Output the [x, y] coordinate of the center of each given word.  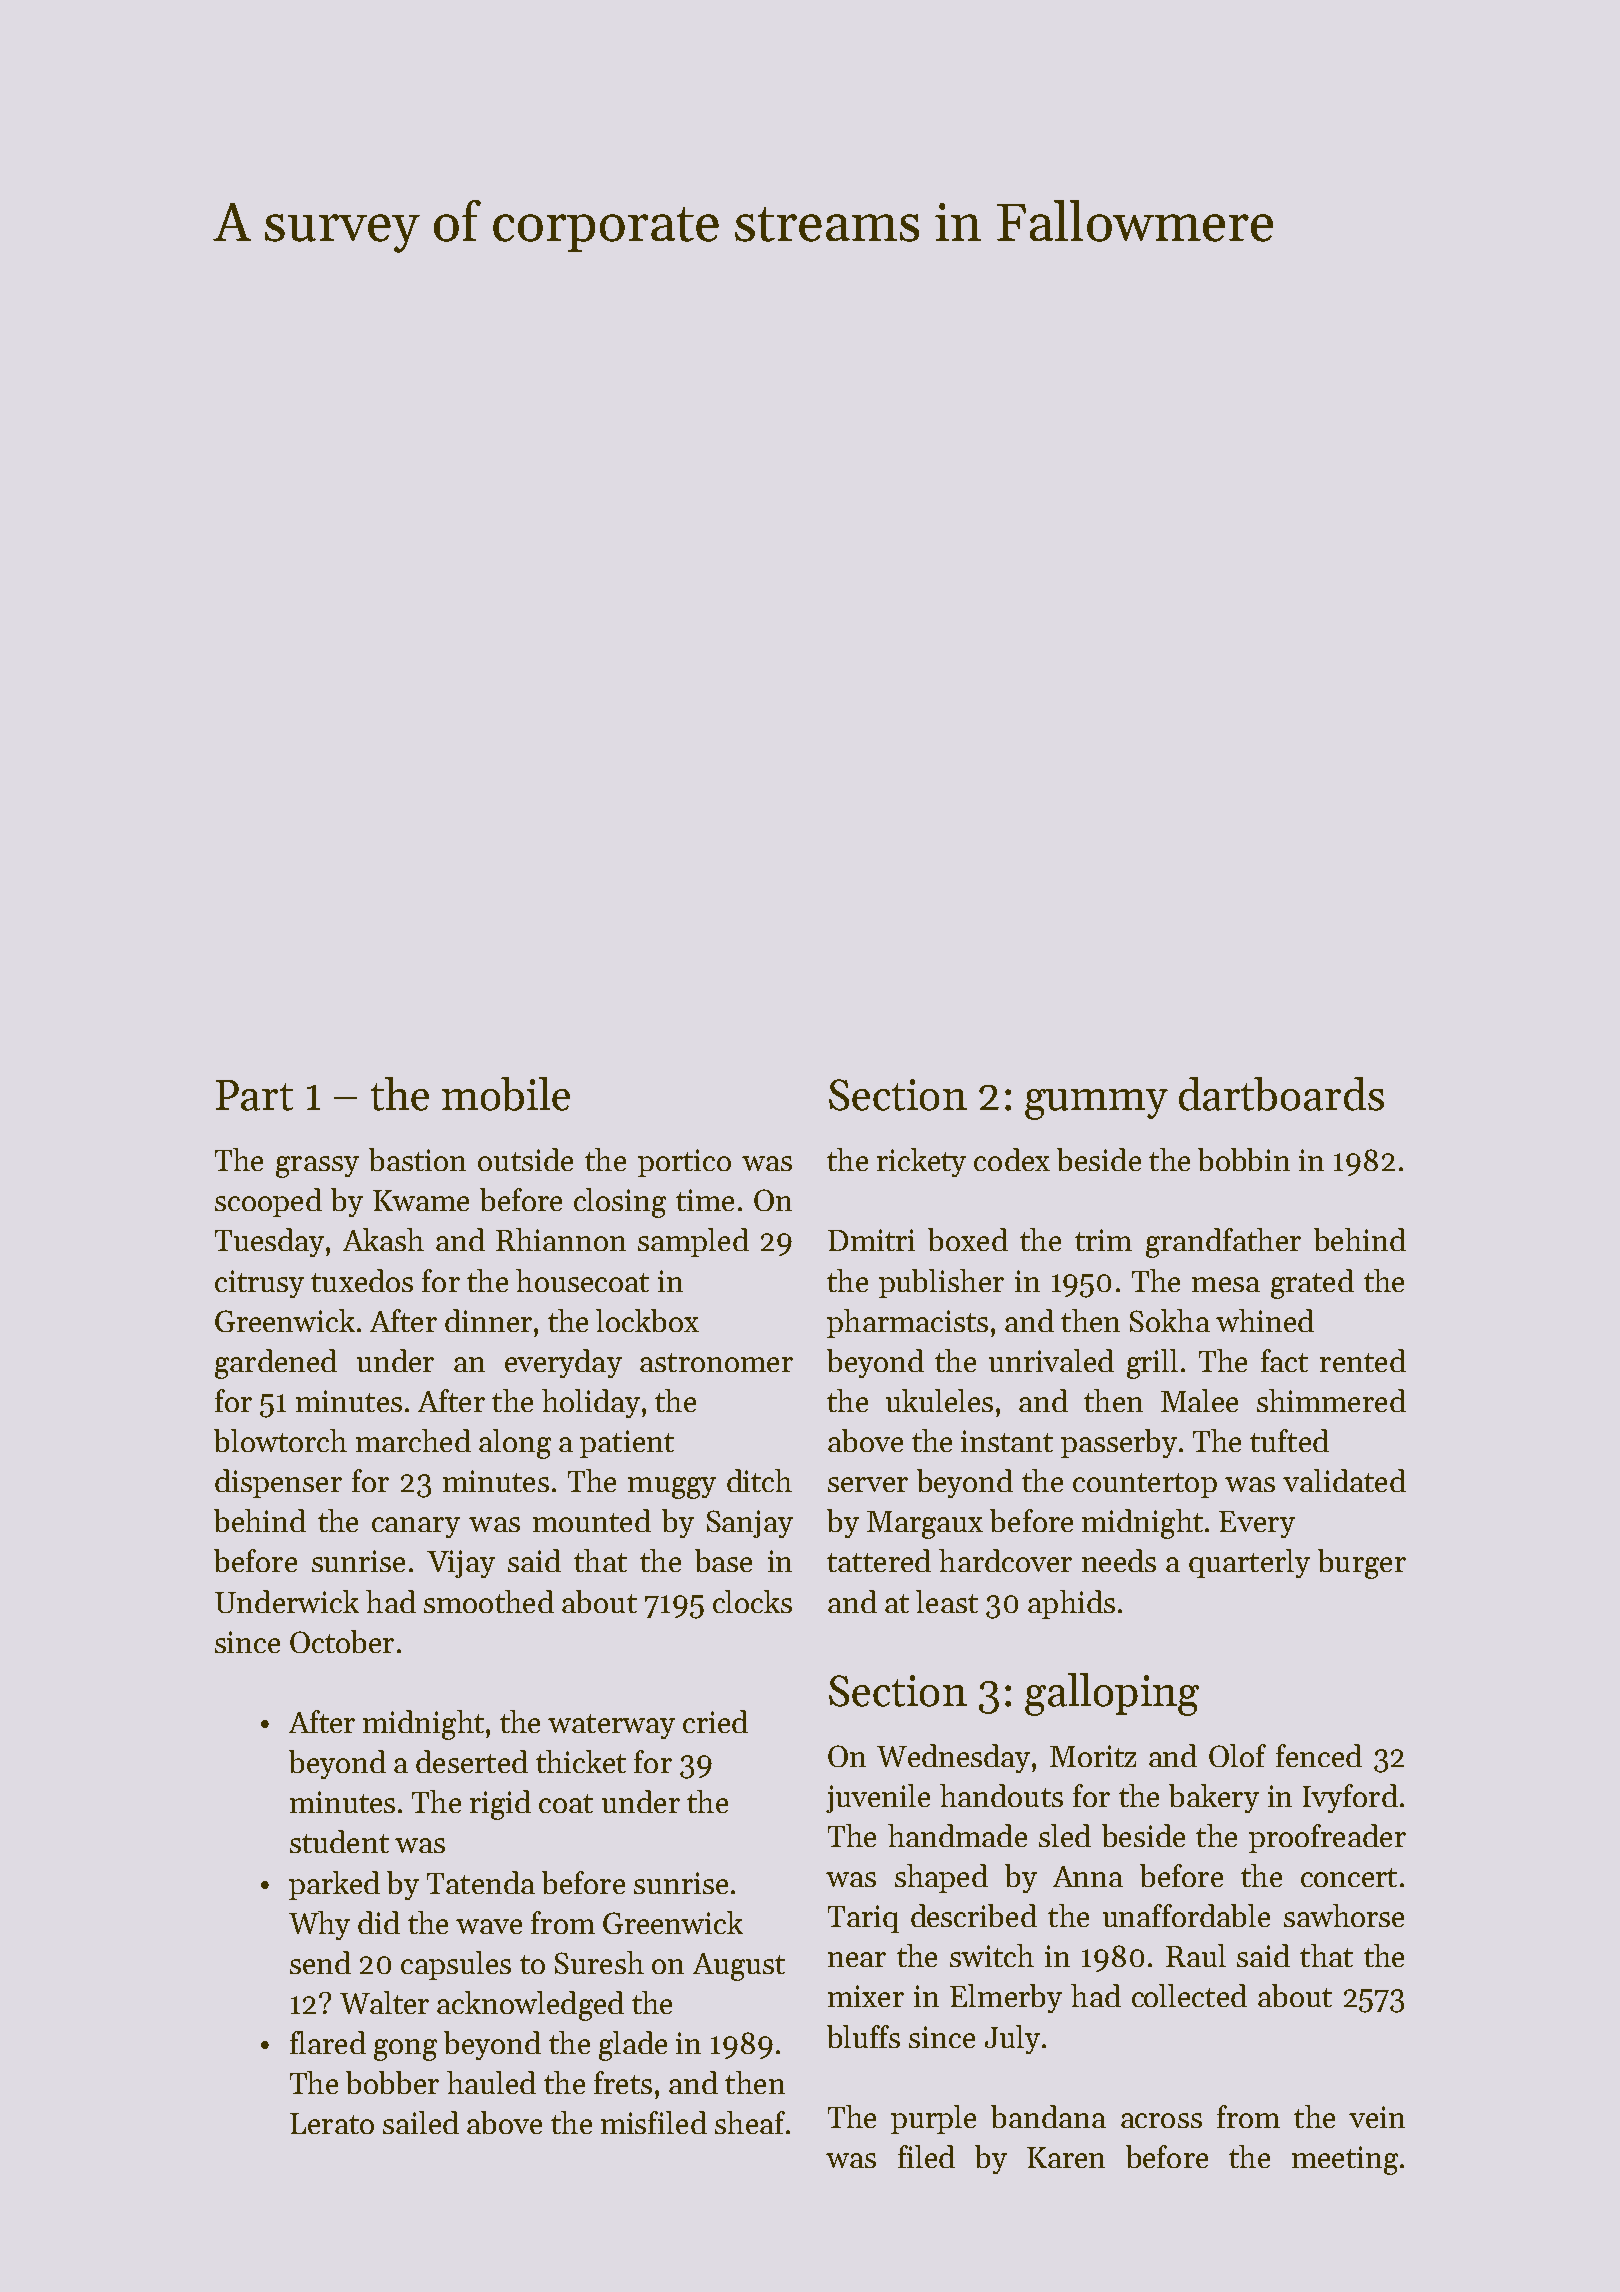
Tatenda [481, 1882]
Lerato [332, 2123]
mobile [506, 1094]
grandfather [1223, 1243]
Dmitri [871, 1240]
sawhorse [1344, 1915]
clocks [752, 1601]
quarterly [1249, 1563]
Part [254, 1095]
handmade [957, 1835]
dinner [488, 1320]
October [342, 1641]
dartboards [1281, 1094]
